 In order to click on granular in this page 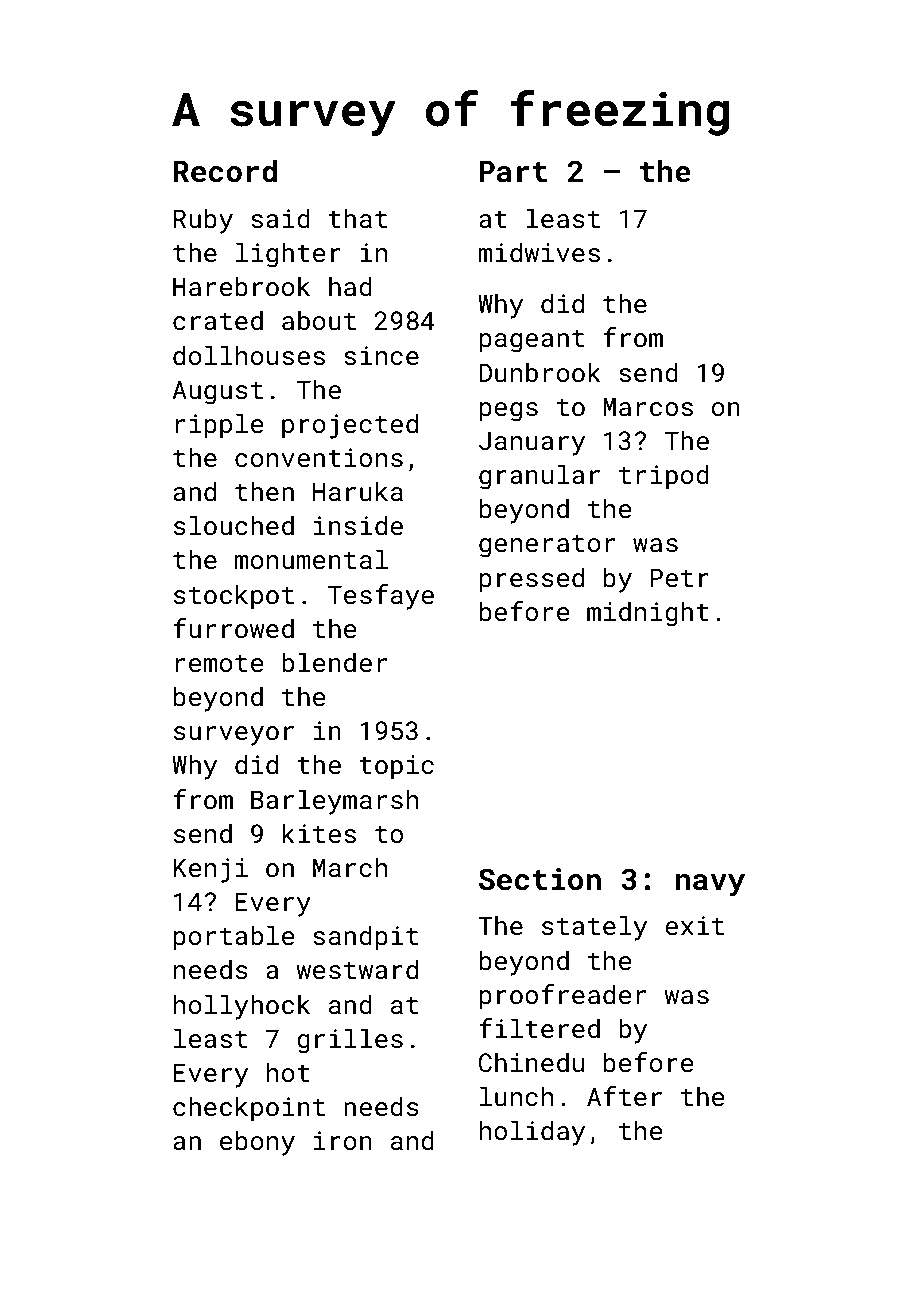, I will do `click(539, 477)`.
